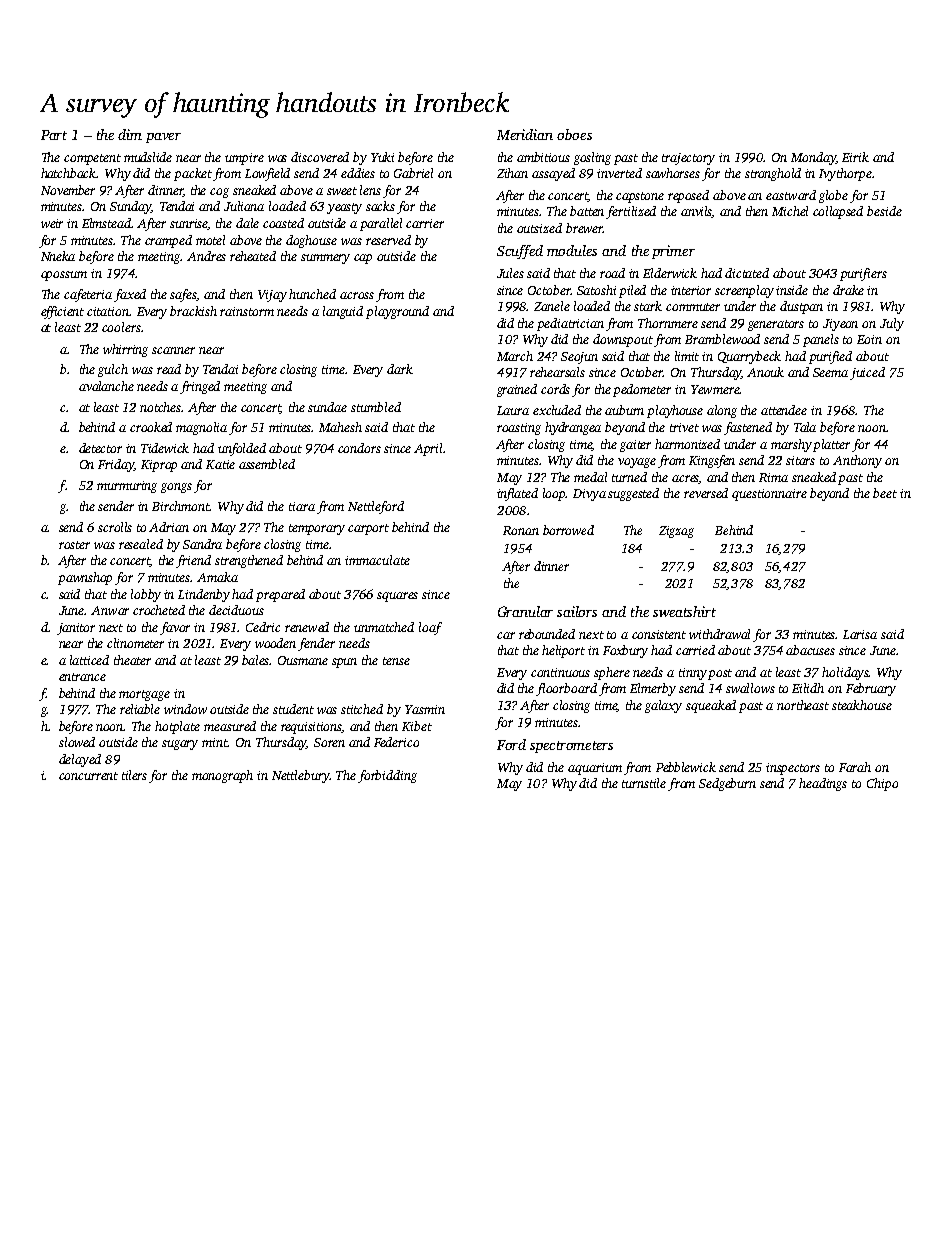 Image resolution: width=952 pixels, height=1233 pixels. I want to click on sweet, so click(342, 191).
